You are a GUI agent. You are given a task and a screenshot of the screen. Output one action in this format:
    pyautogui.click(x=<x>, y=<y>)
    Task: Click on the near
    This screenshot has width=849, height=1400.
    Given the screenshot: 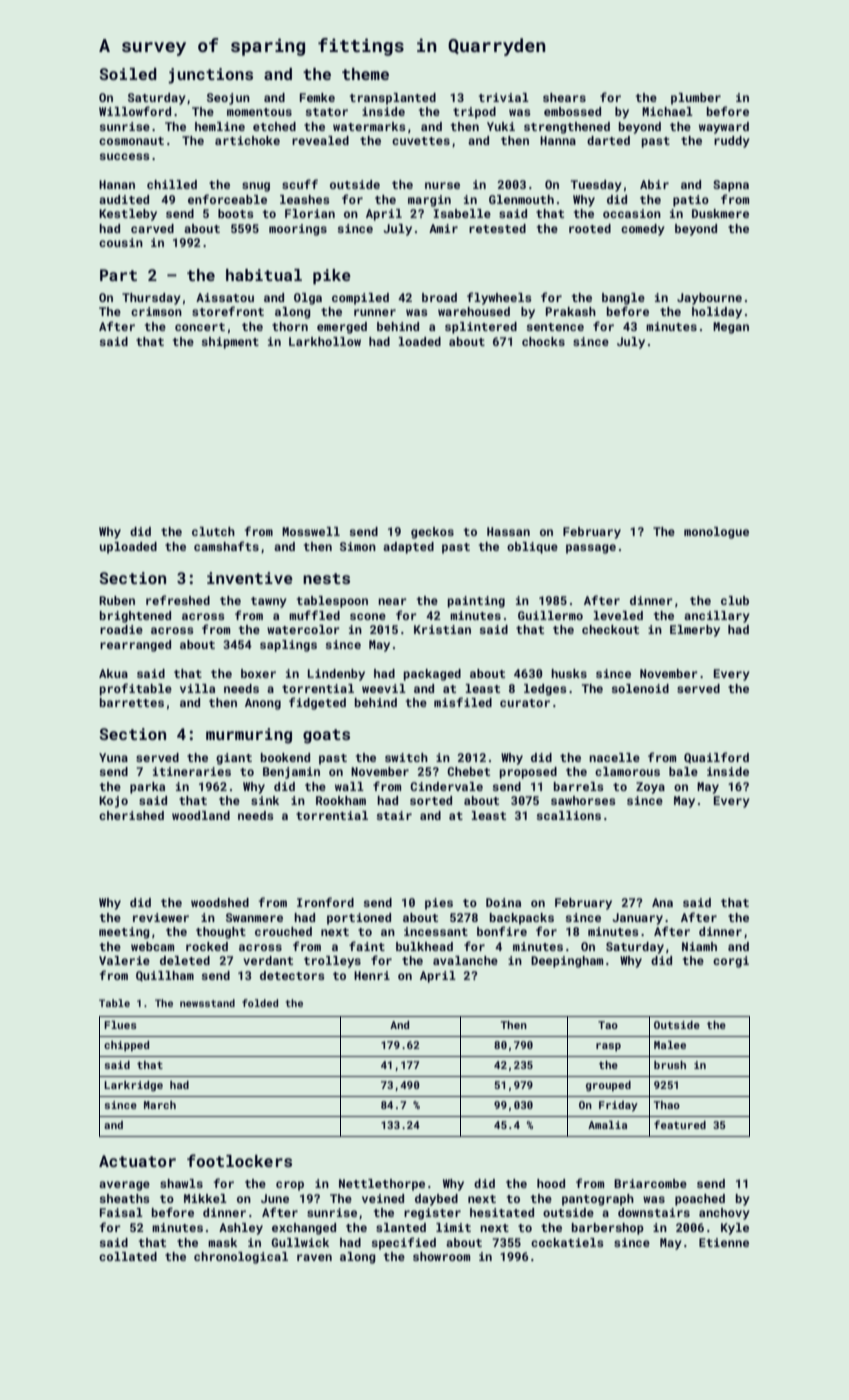 What is the action you would take?
    pyautogui.click(x=392, y=601)
